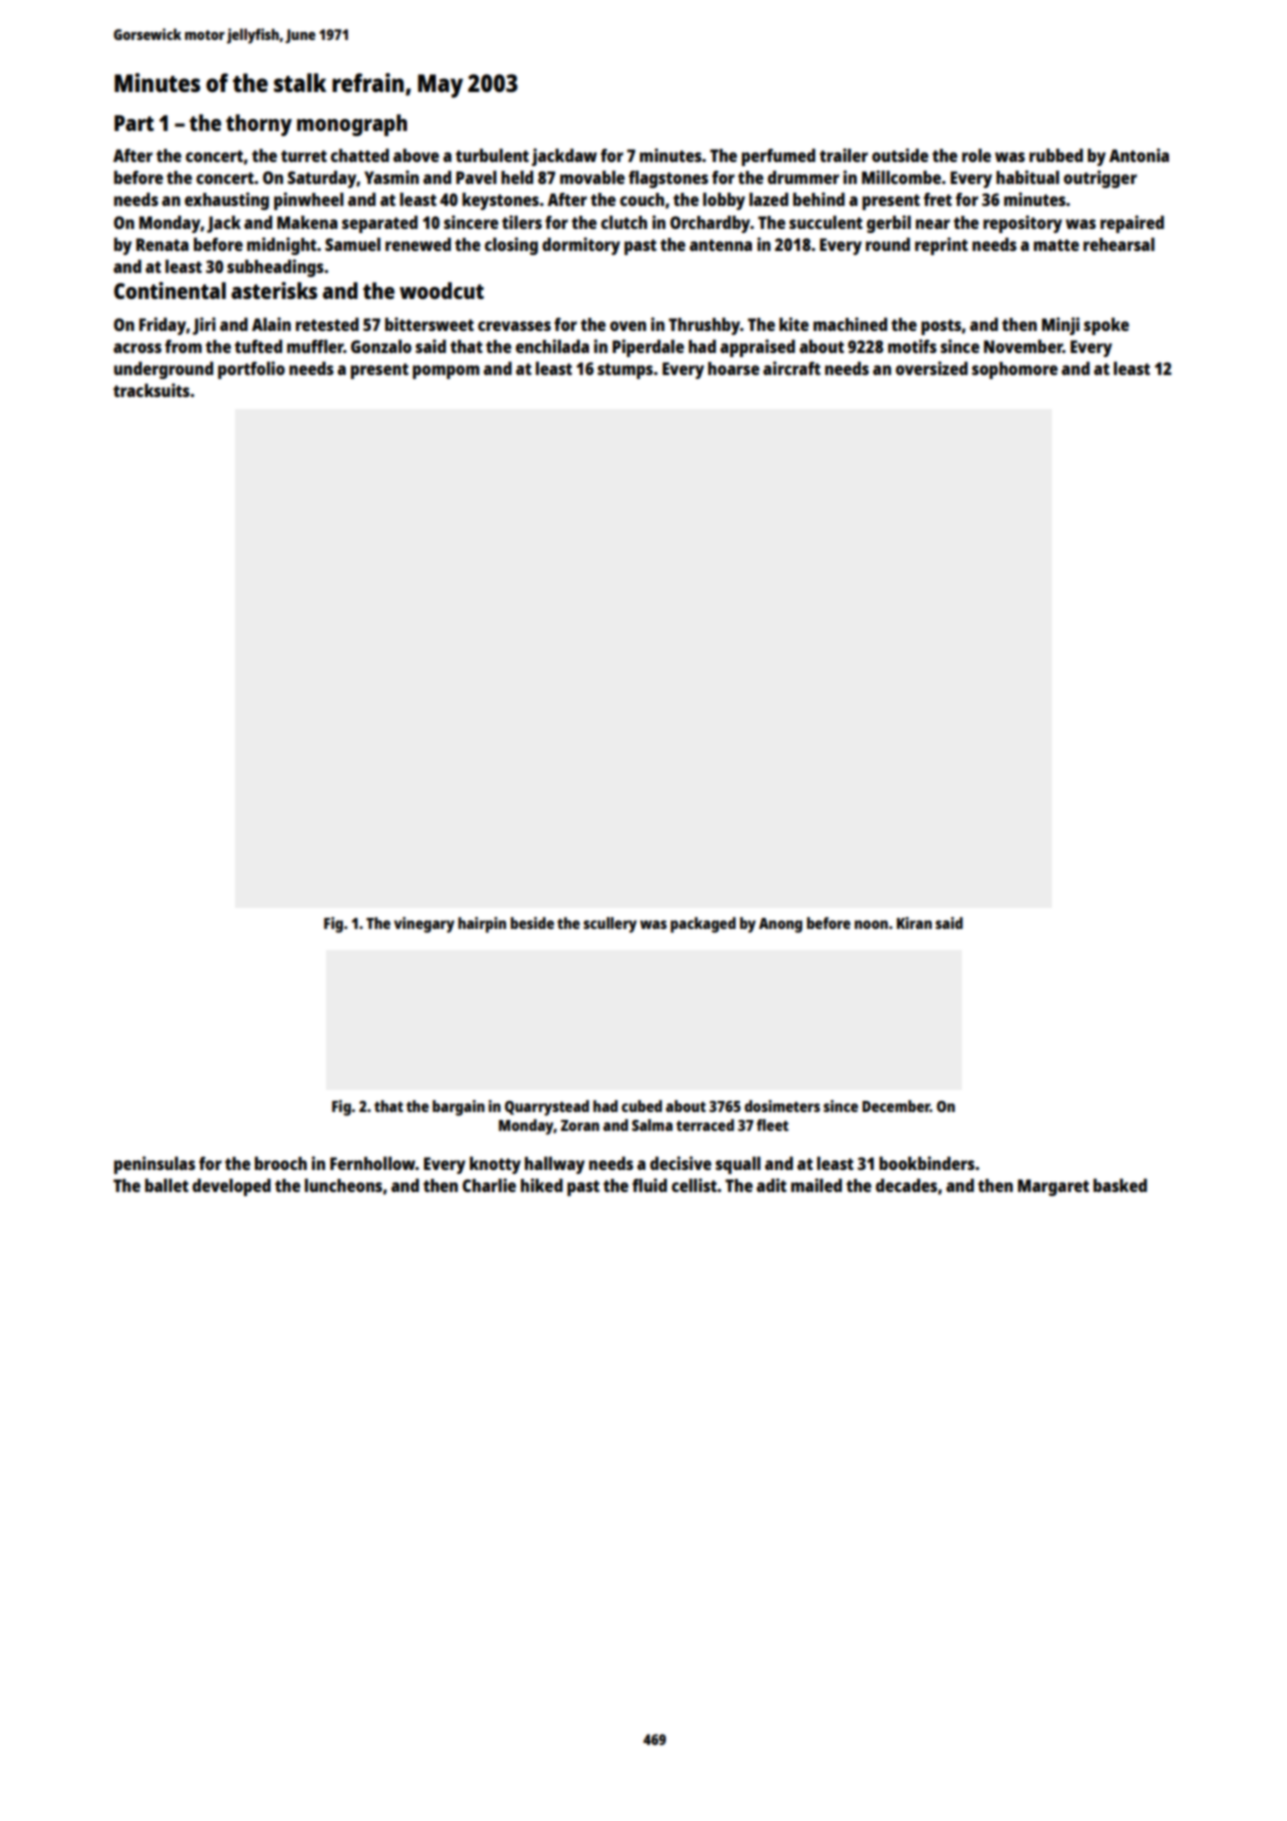  I want to click on brooch, so click(281, 1163).
